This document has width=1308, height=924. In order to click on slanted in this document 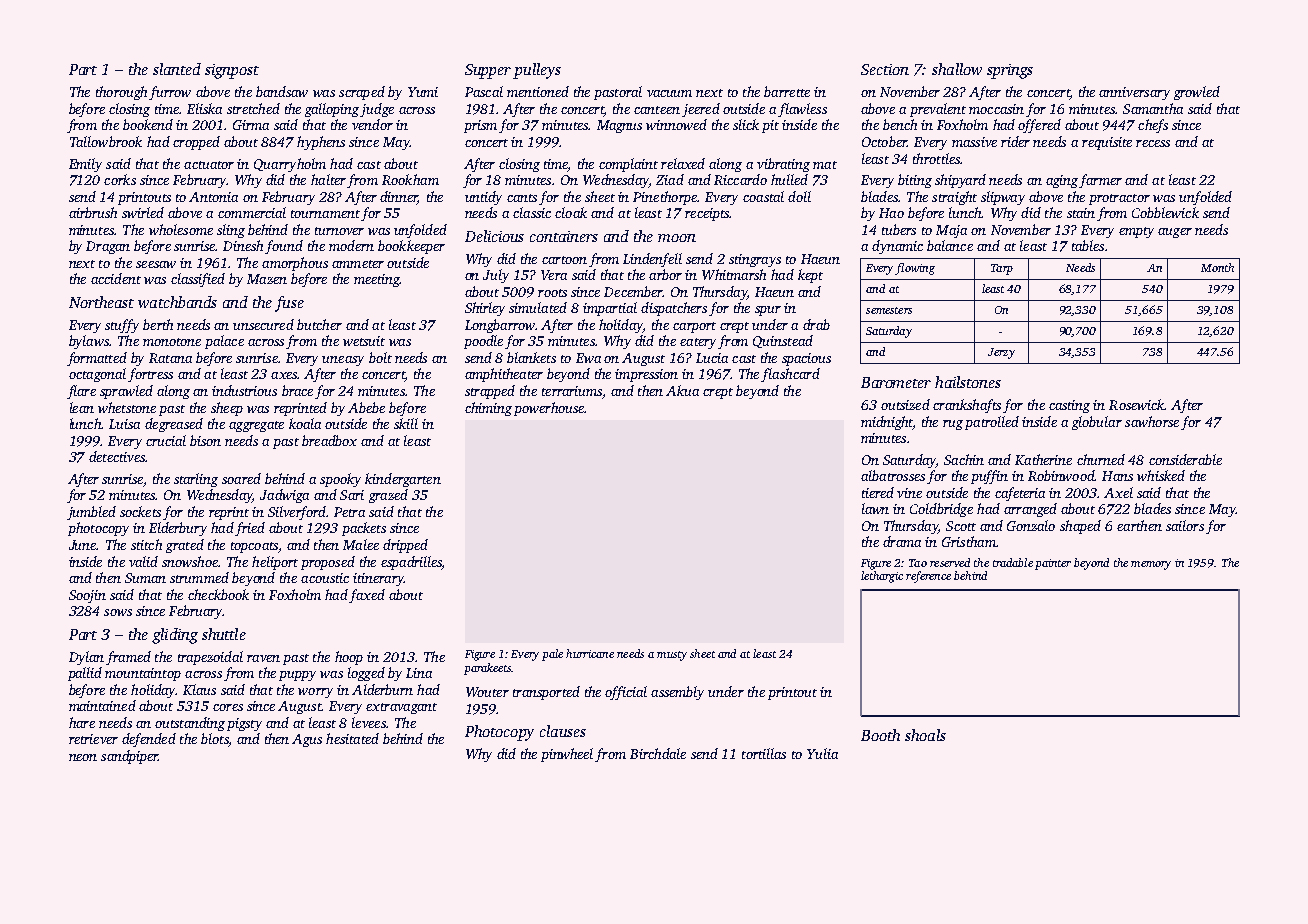, I will do `click(177, 69)`.
